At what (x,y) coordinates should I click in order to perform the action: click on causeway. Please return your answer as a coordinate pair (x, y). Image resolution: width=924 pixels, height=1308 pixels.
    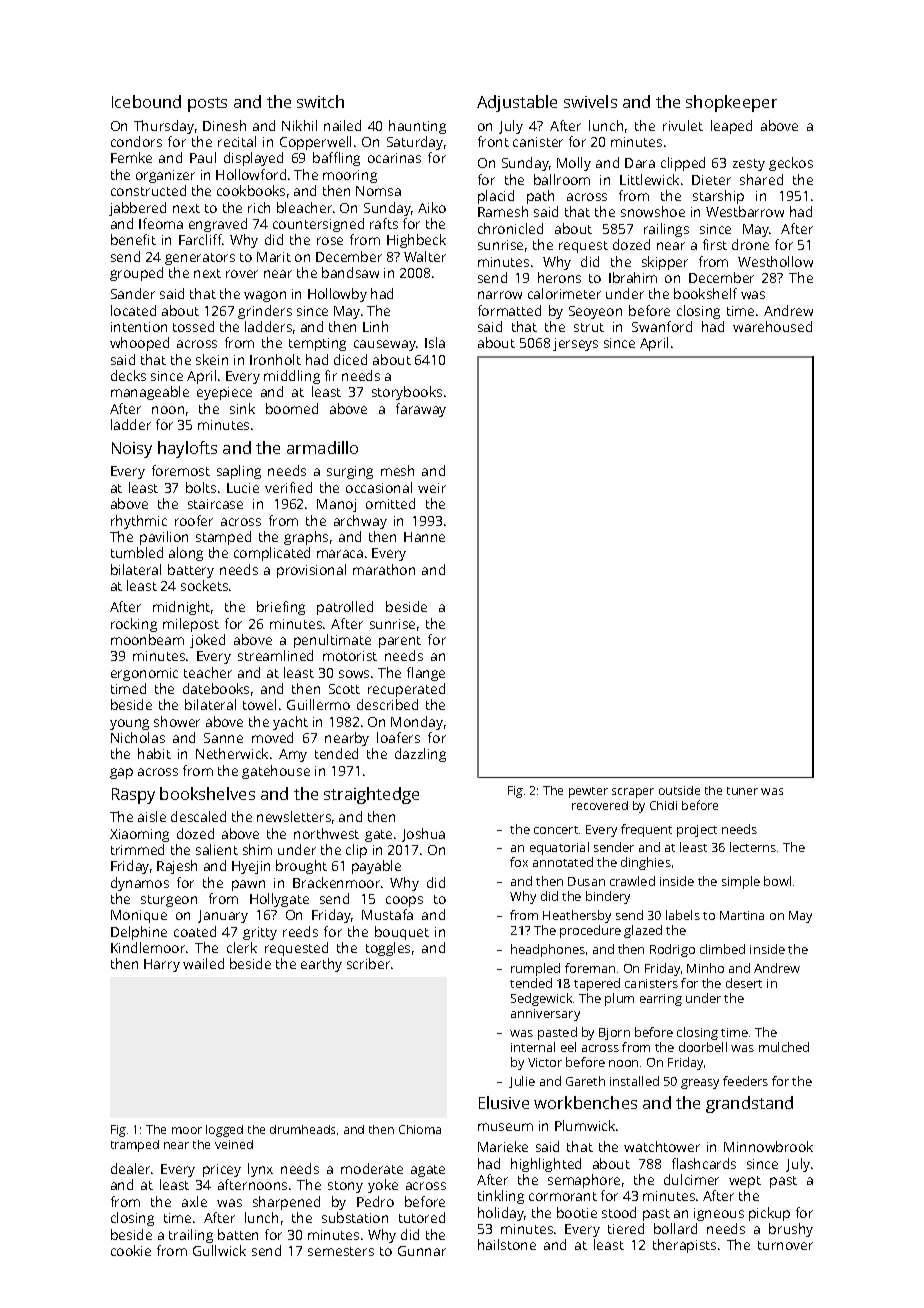
    Looking at the image, I should click on (385, 345).
